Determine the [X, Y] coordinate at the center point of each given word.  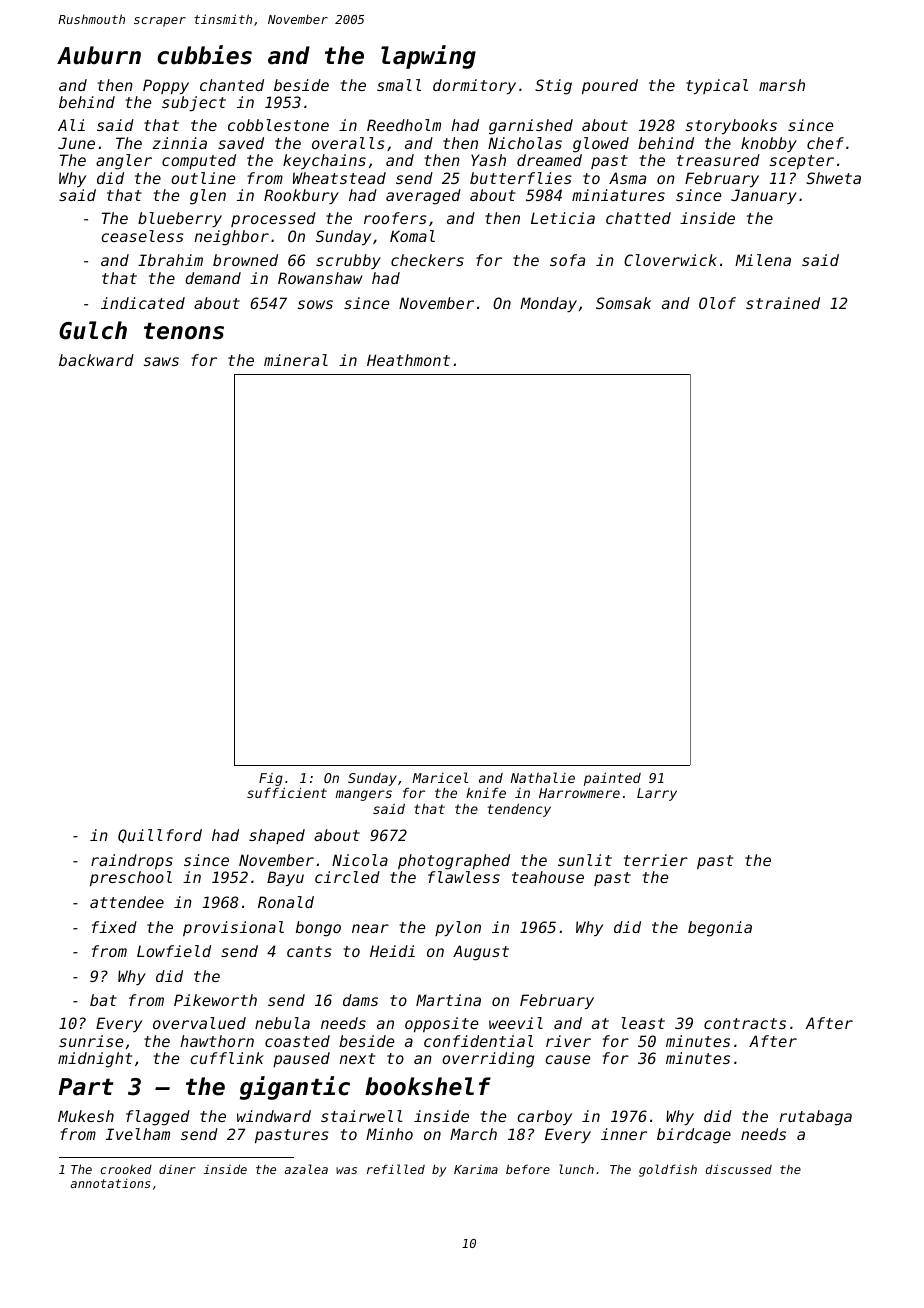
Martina [448, 1000]
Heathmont [408, 360]
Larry [657, 794]
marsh [782, 85]
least [643, 1023]
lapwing [428, 57]
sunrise [91, 1041]
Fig [271, 779]
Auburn [99, 55]
